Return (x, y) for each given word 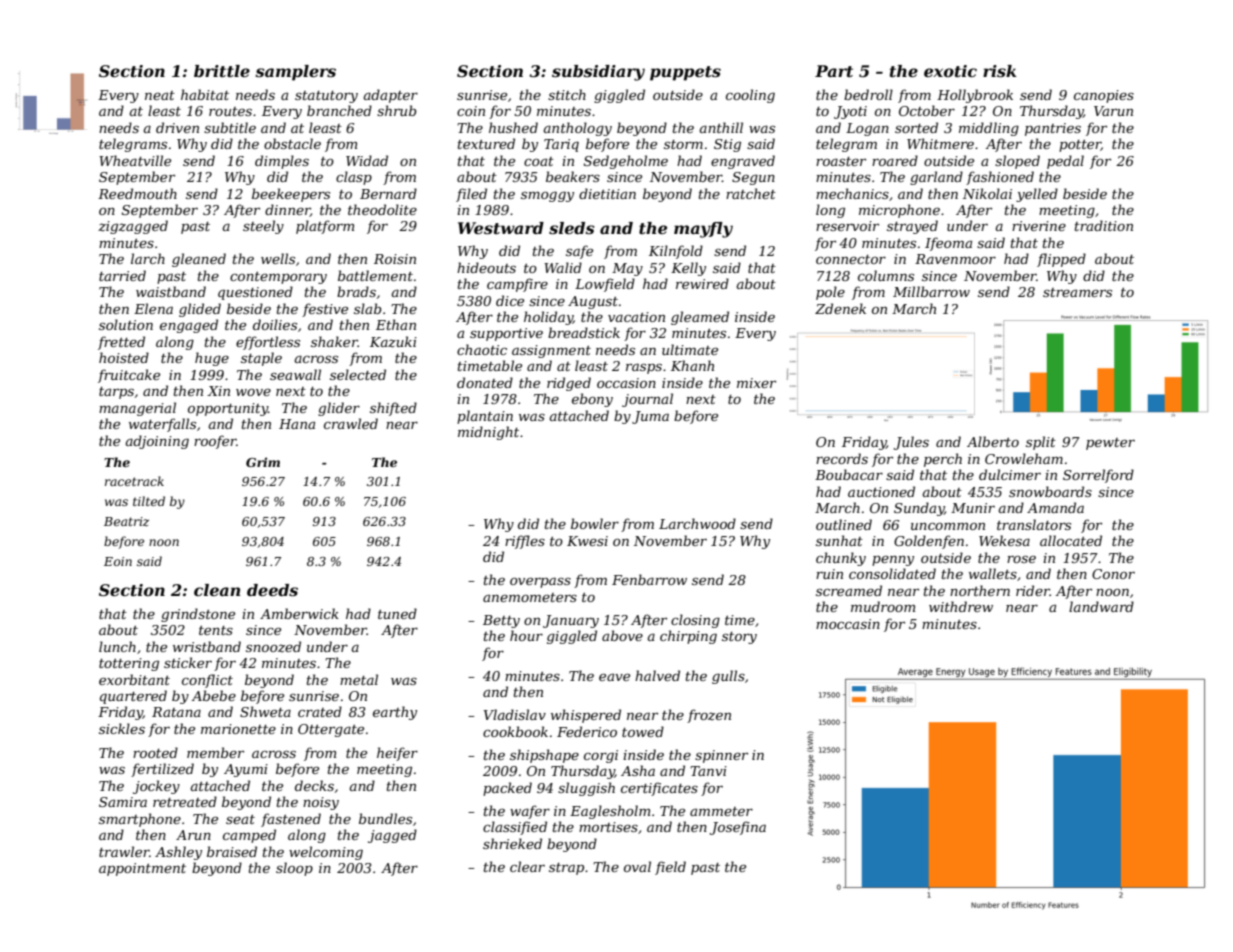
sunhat (839, 540)
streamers (1077, 292)
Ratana (176, 712)
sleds (572, 228)
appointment (142, 869)
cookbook (515, 731)
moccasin (848, 624)
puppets (685, 73)
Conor (1113, 574)
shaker (334, 341)
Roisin (395, 259)
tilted (149, 501)
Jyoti (850, 112)
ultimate (690, 349)
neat (160, 95)
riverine (1039, 226)
